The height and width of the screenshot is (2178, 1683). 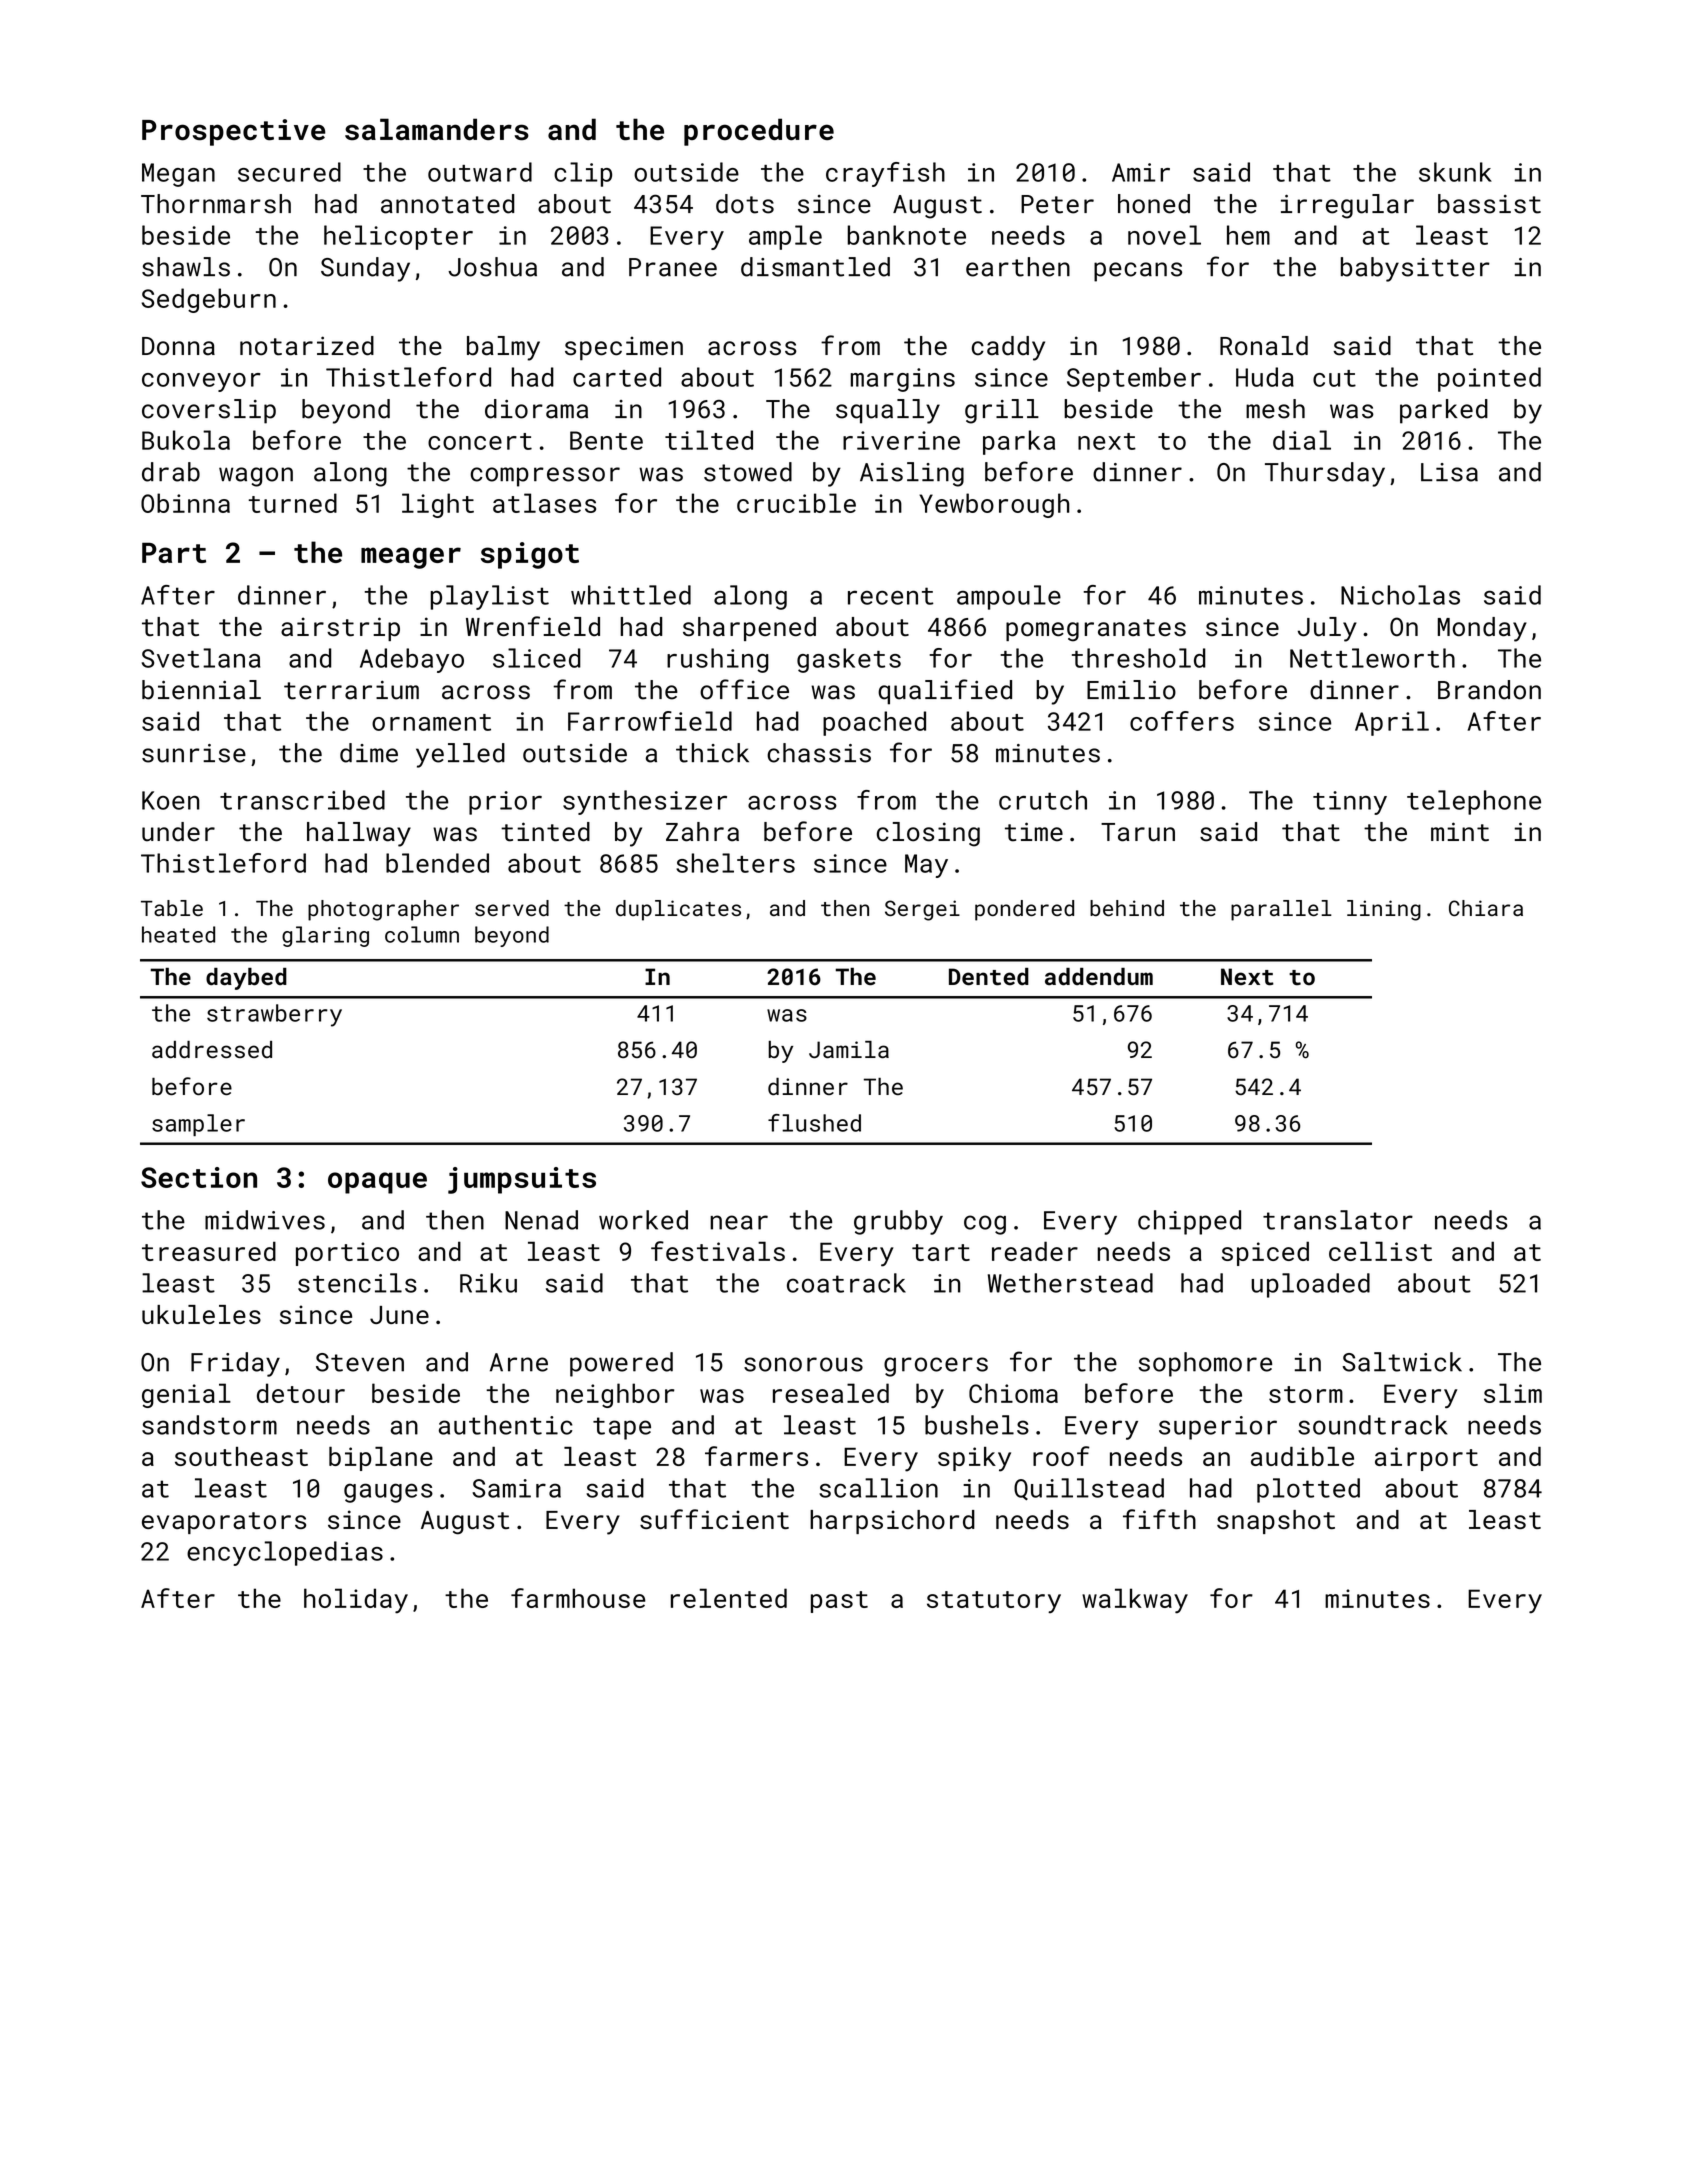 What do you see at coordinates (437, 863) in the screenshot?
I see `blended` at bounding box center [437, 863].
